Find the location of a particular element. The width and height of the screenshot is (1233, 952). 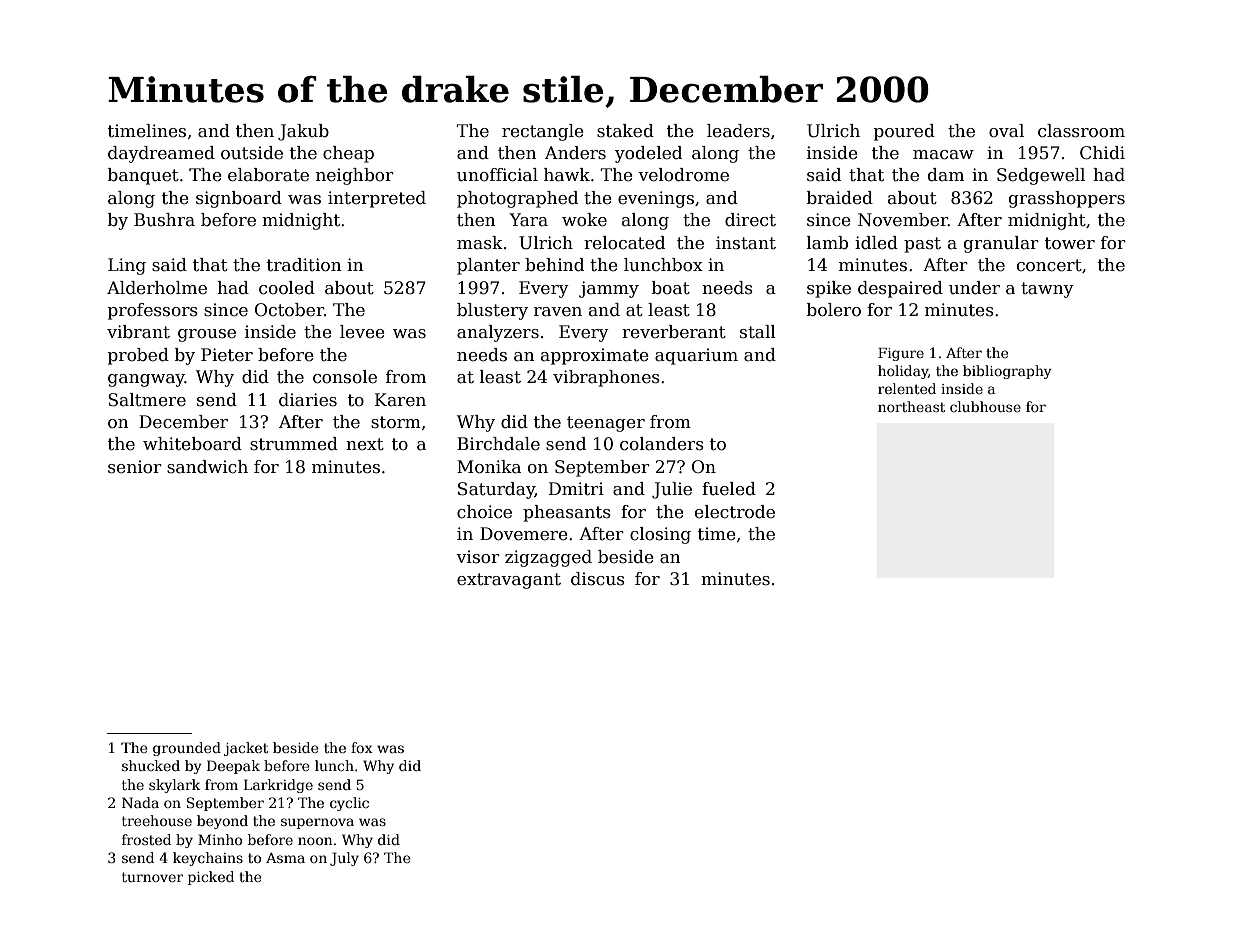

extravagant is located at coordinates (509, 581).
